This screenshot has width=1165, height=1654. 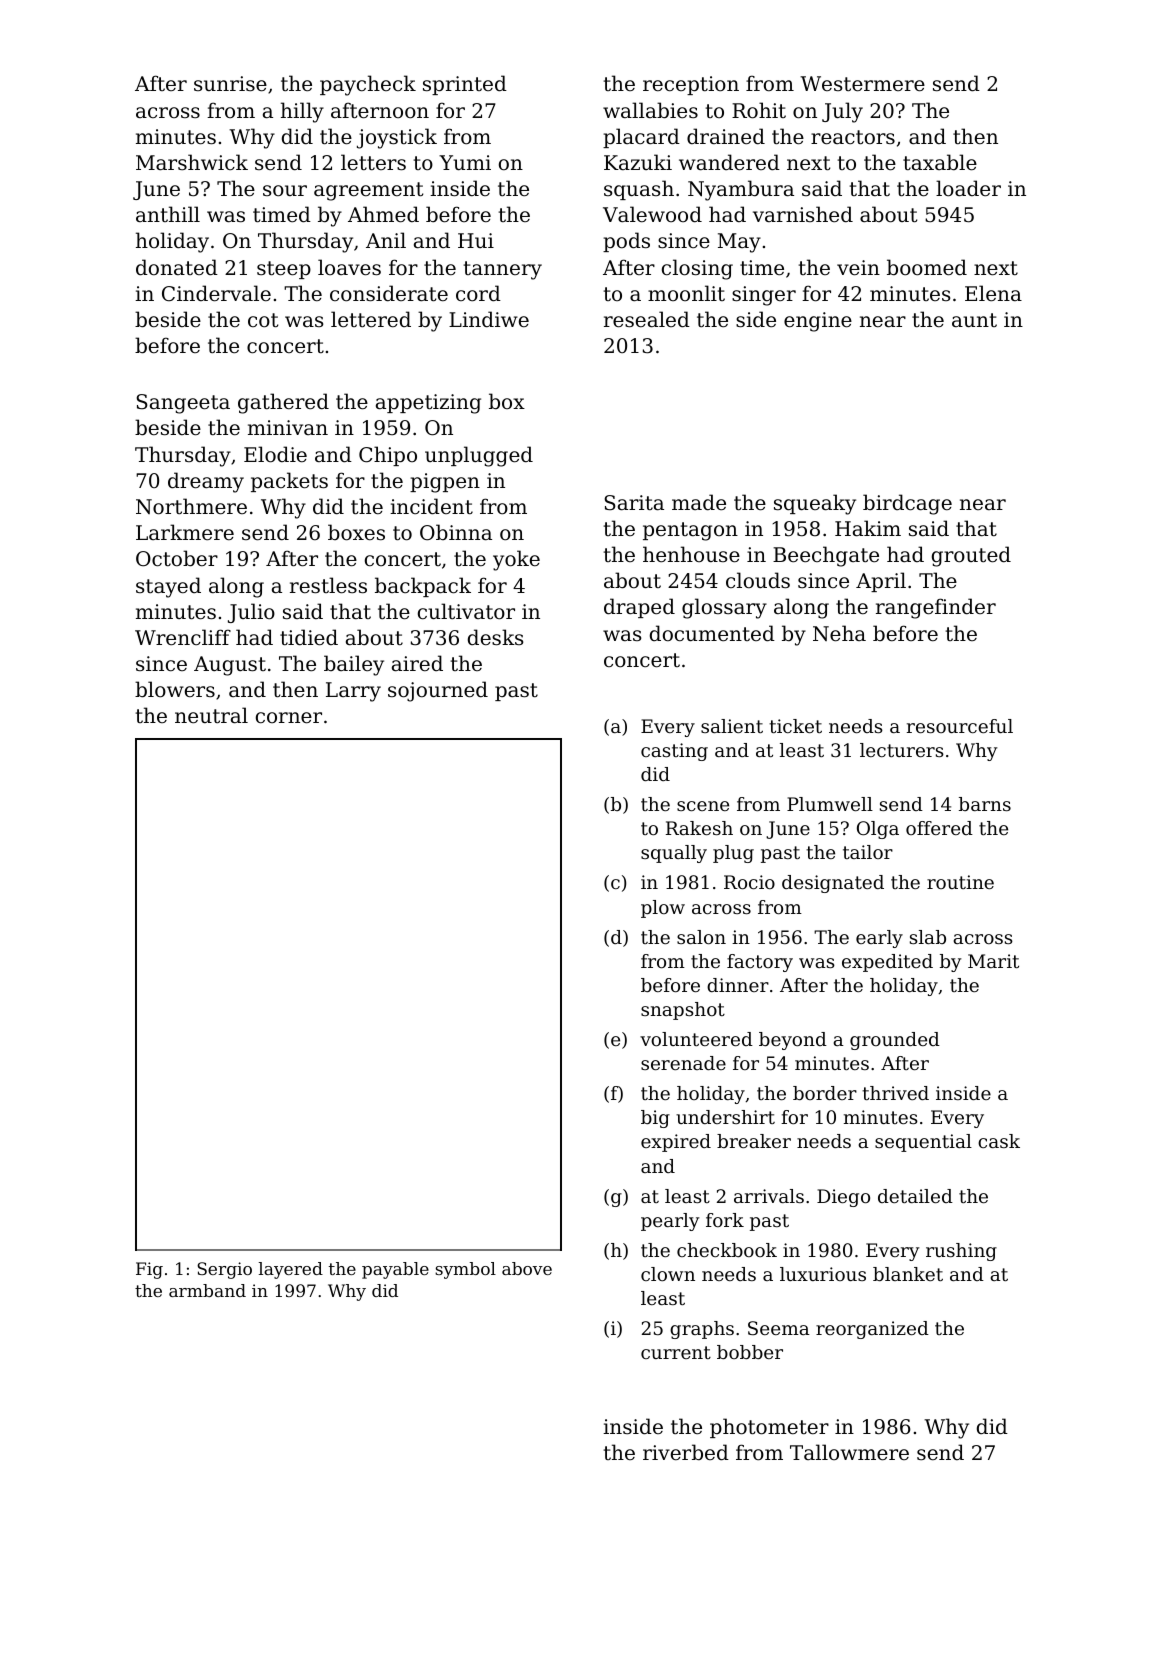 I want to click on Tallowmere, so click(x=849, y=1452).
